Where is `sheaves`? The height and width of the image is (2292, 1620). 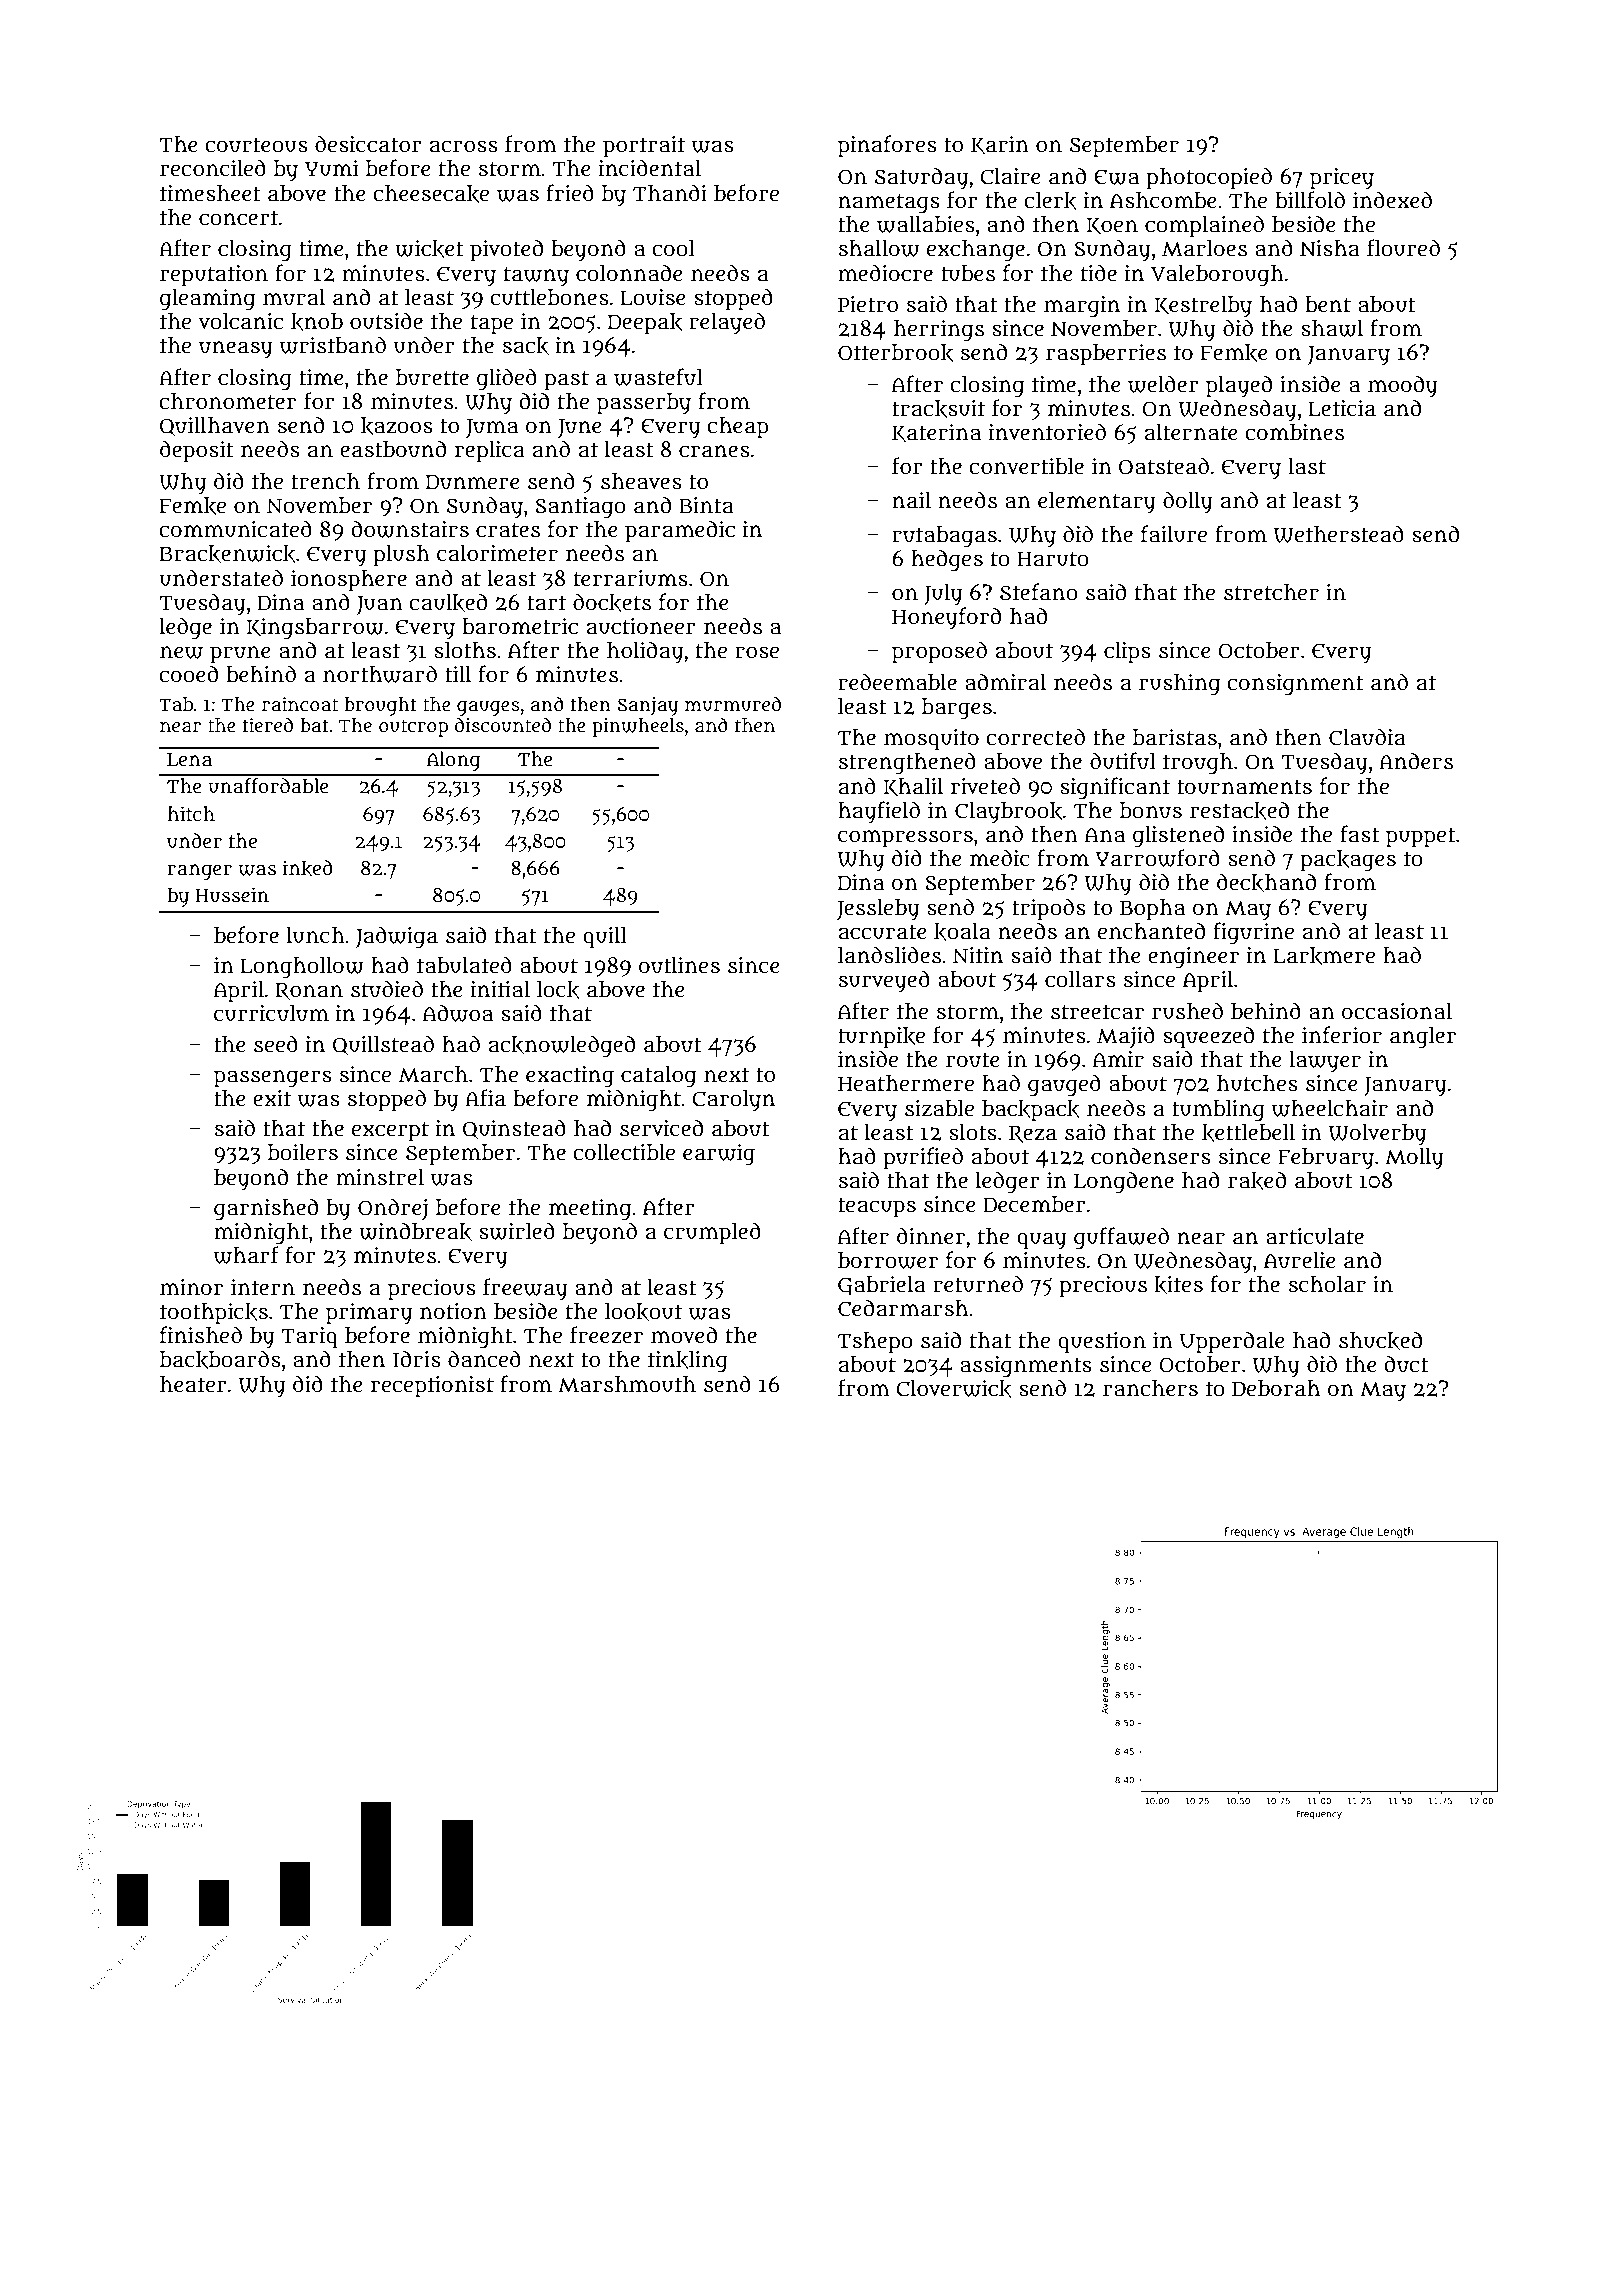
sheaves is located at coordinates (641, 481).
